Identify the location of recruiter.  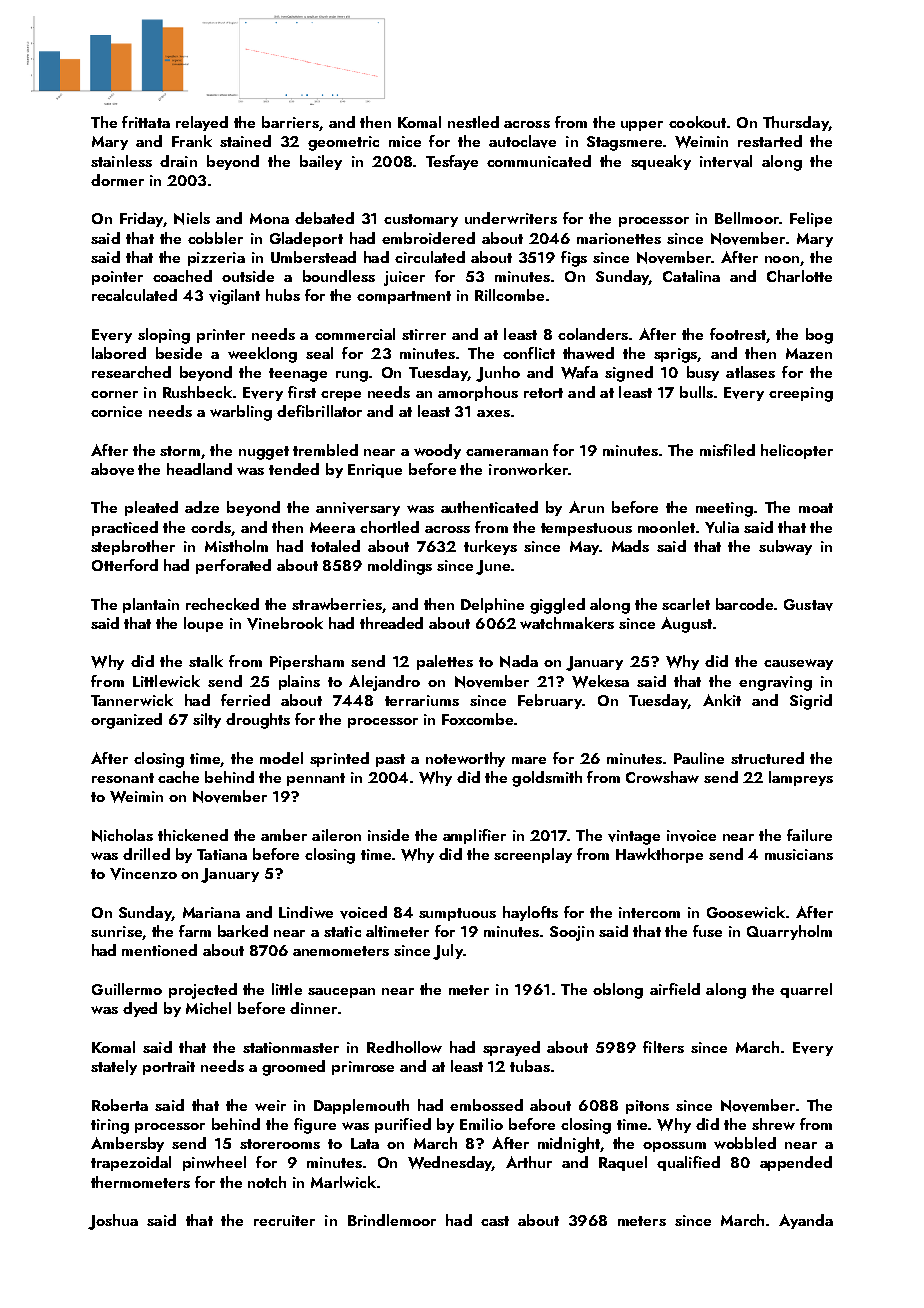
(284, 1220).
